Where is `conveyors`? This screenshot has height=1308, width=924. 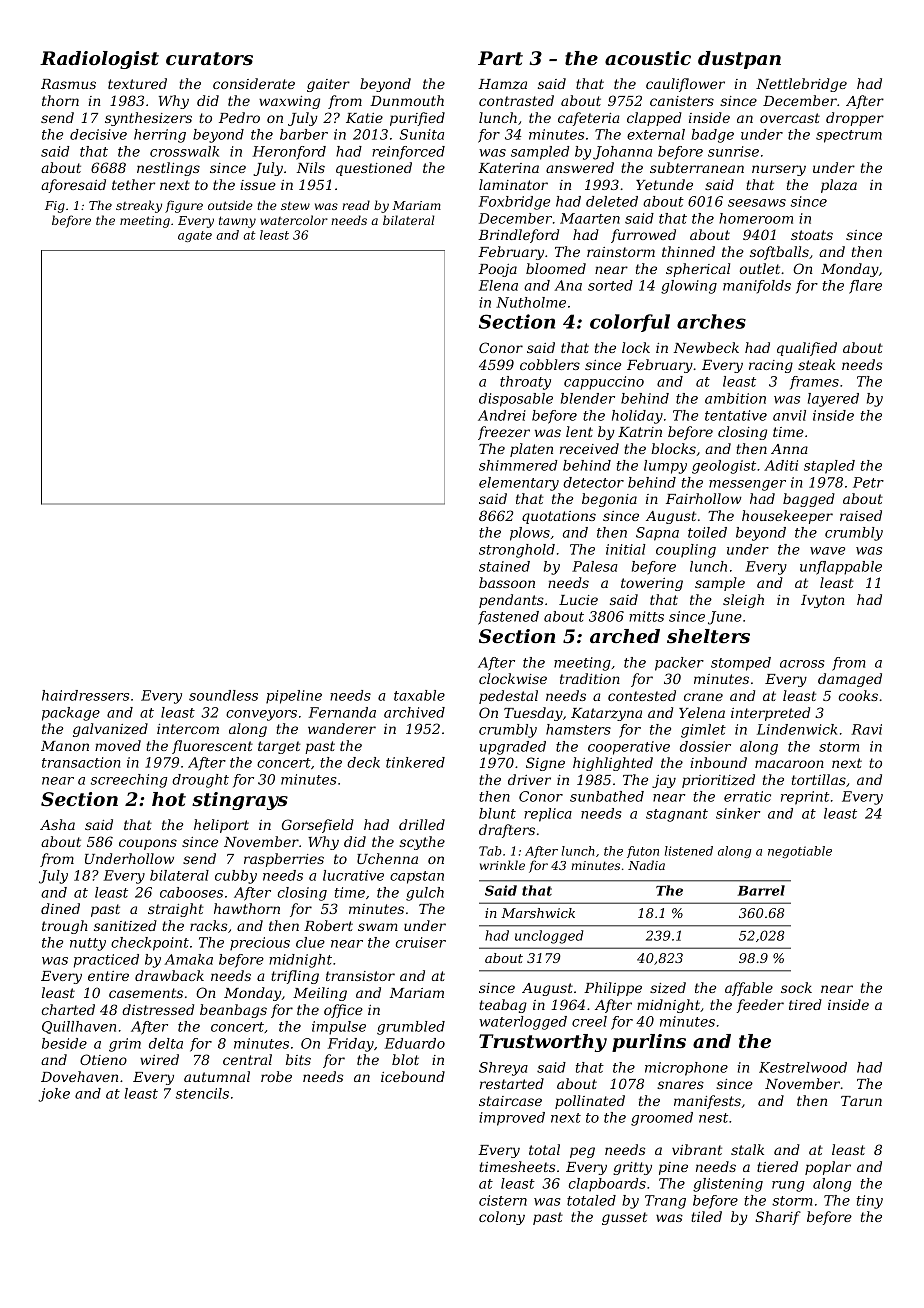 conveyors is located at coordinates (261, 715).
